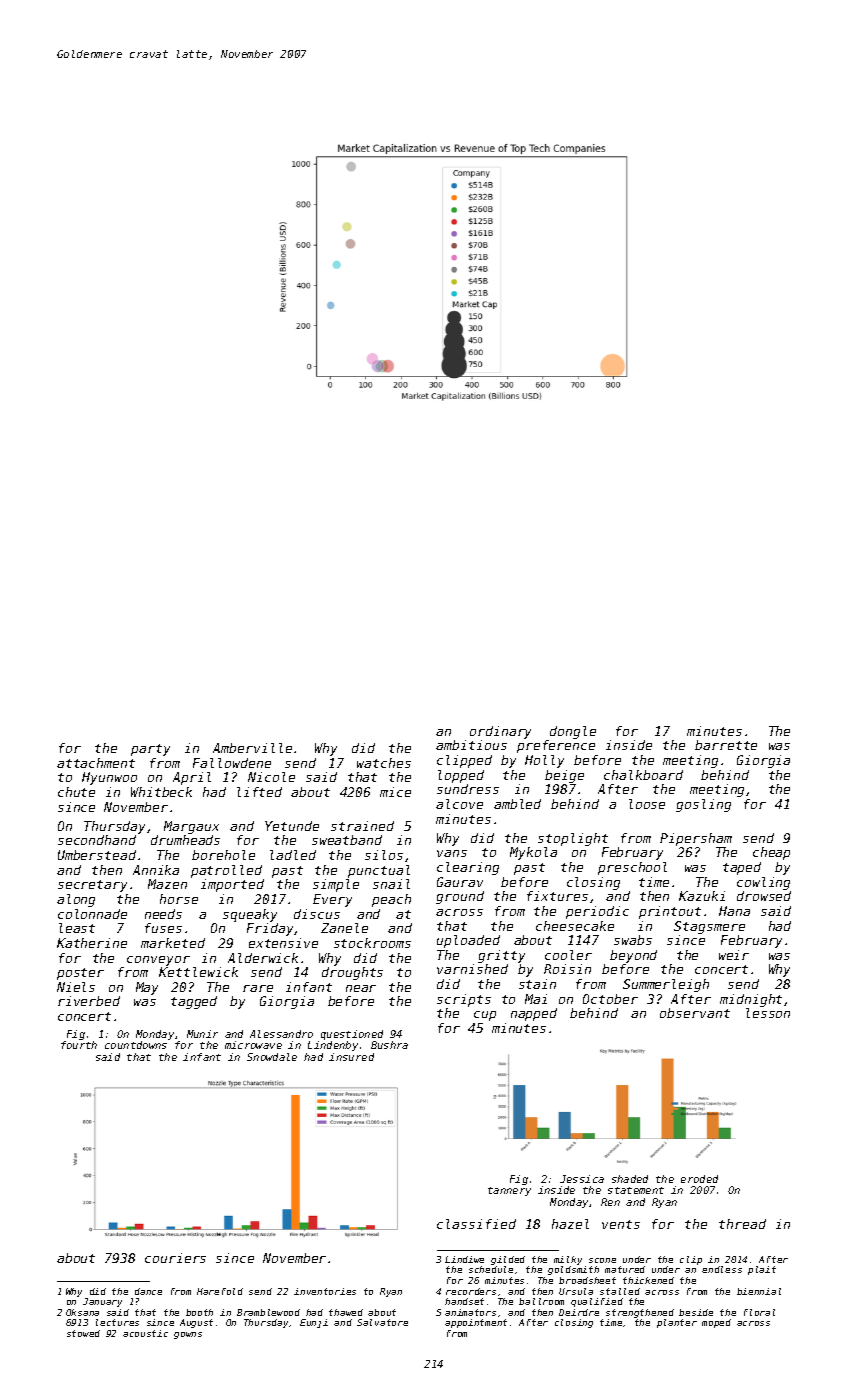 This page has width=849, height=1400. What do you see at coordinates (79, 1045) in the page?
I see `fourth` at bounding box center [79, 1045].
